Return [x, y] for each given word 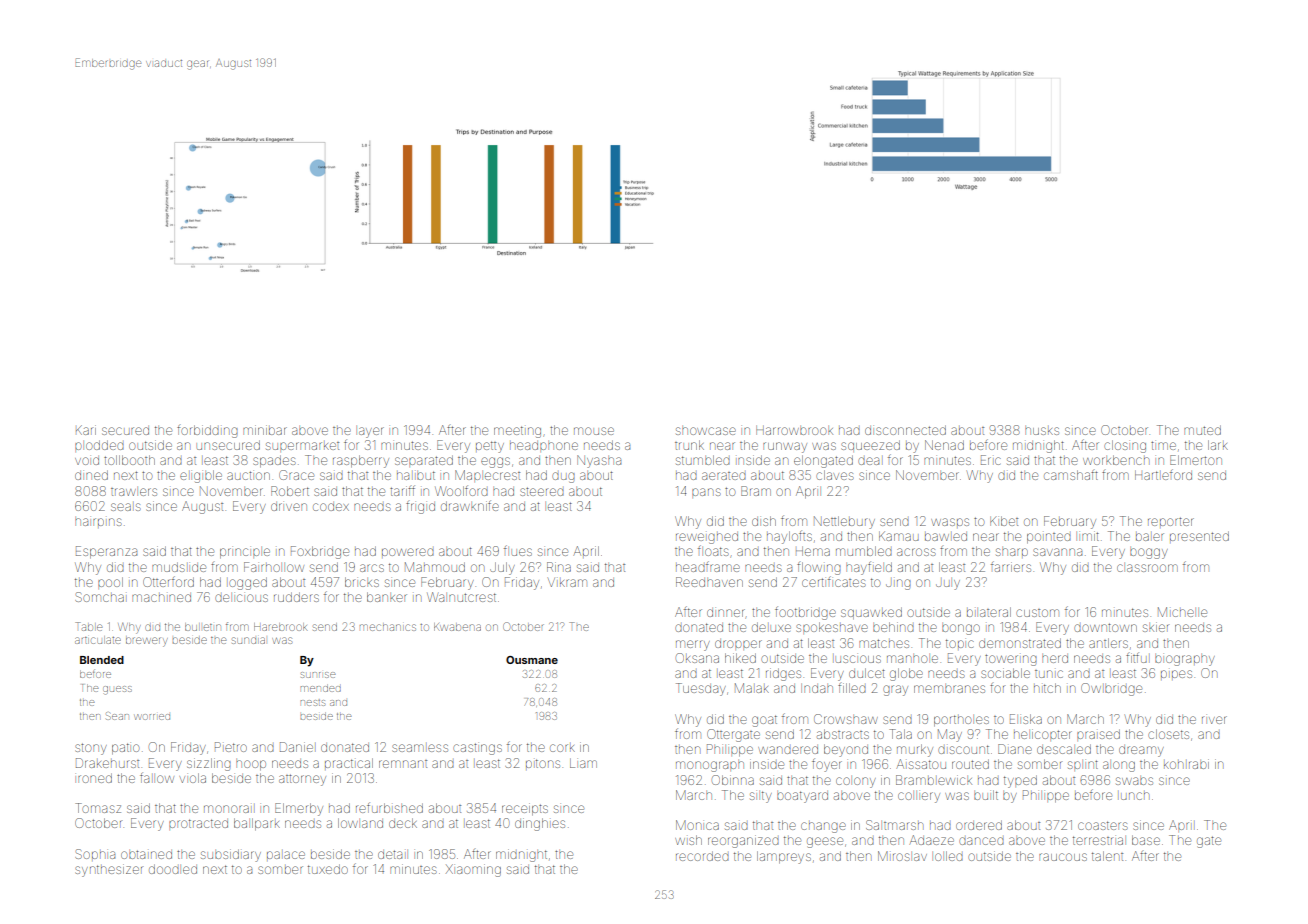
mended [321, 688]
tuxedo [328, 869]
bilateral [989, 612]
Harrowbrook [794, 430]
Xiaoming [473, 870]
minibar [265, 430]
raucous [1063, 857]
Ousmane [532, 660]
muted [1202, 430]
